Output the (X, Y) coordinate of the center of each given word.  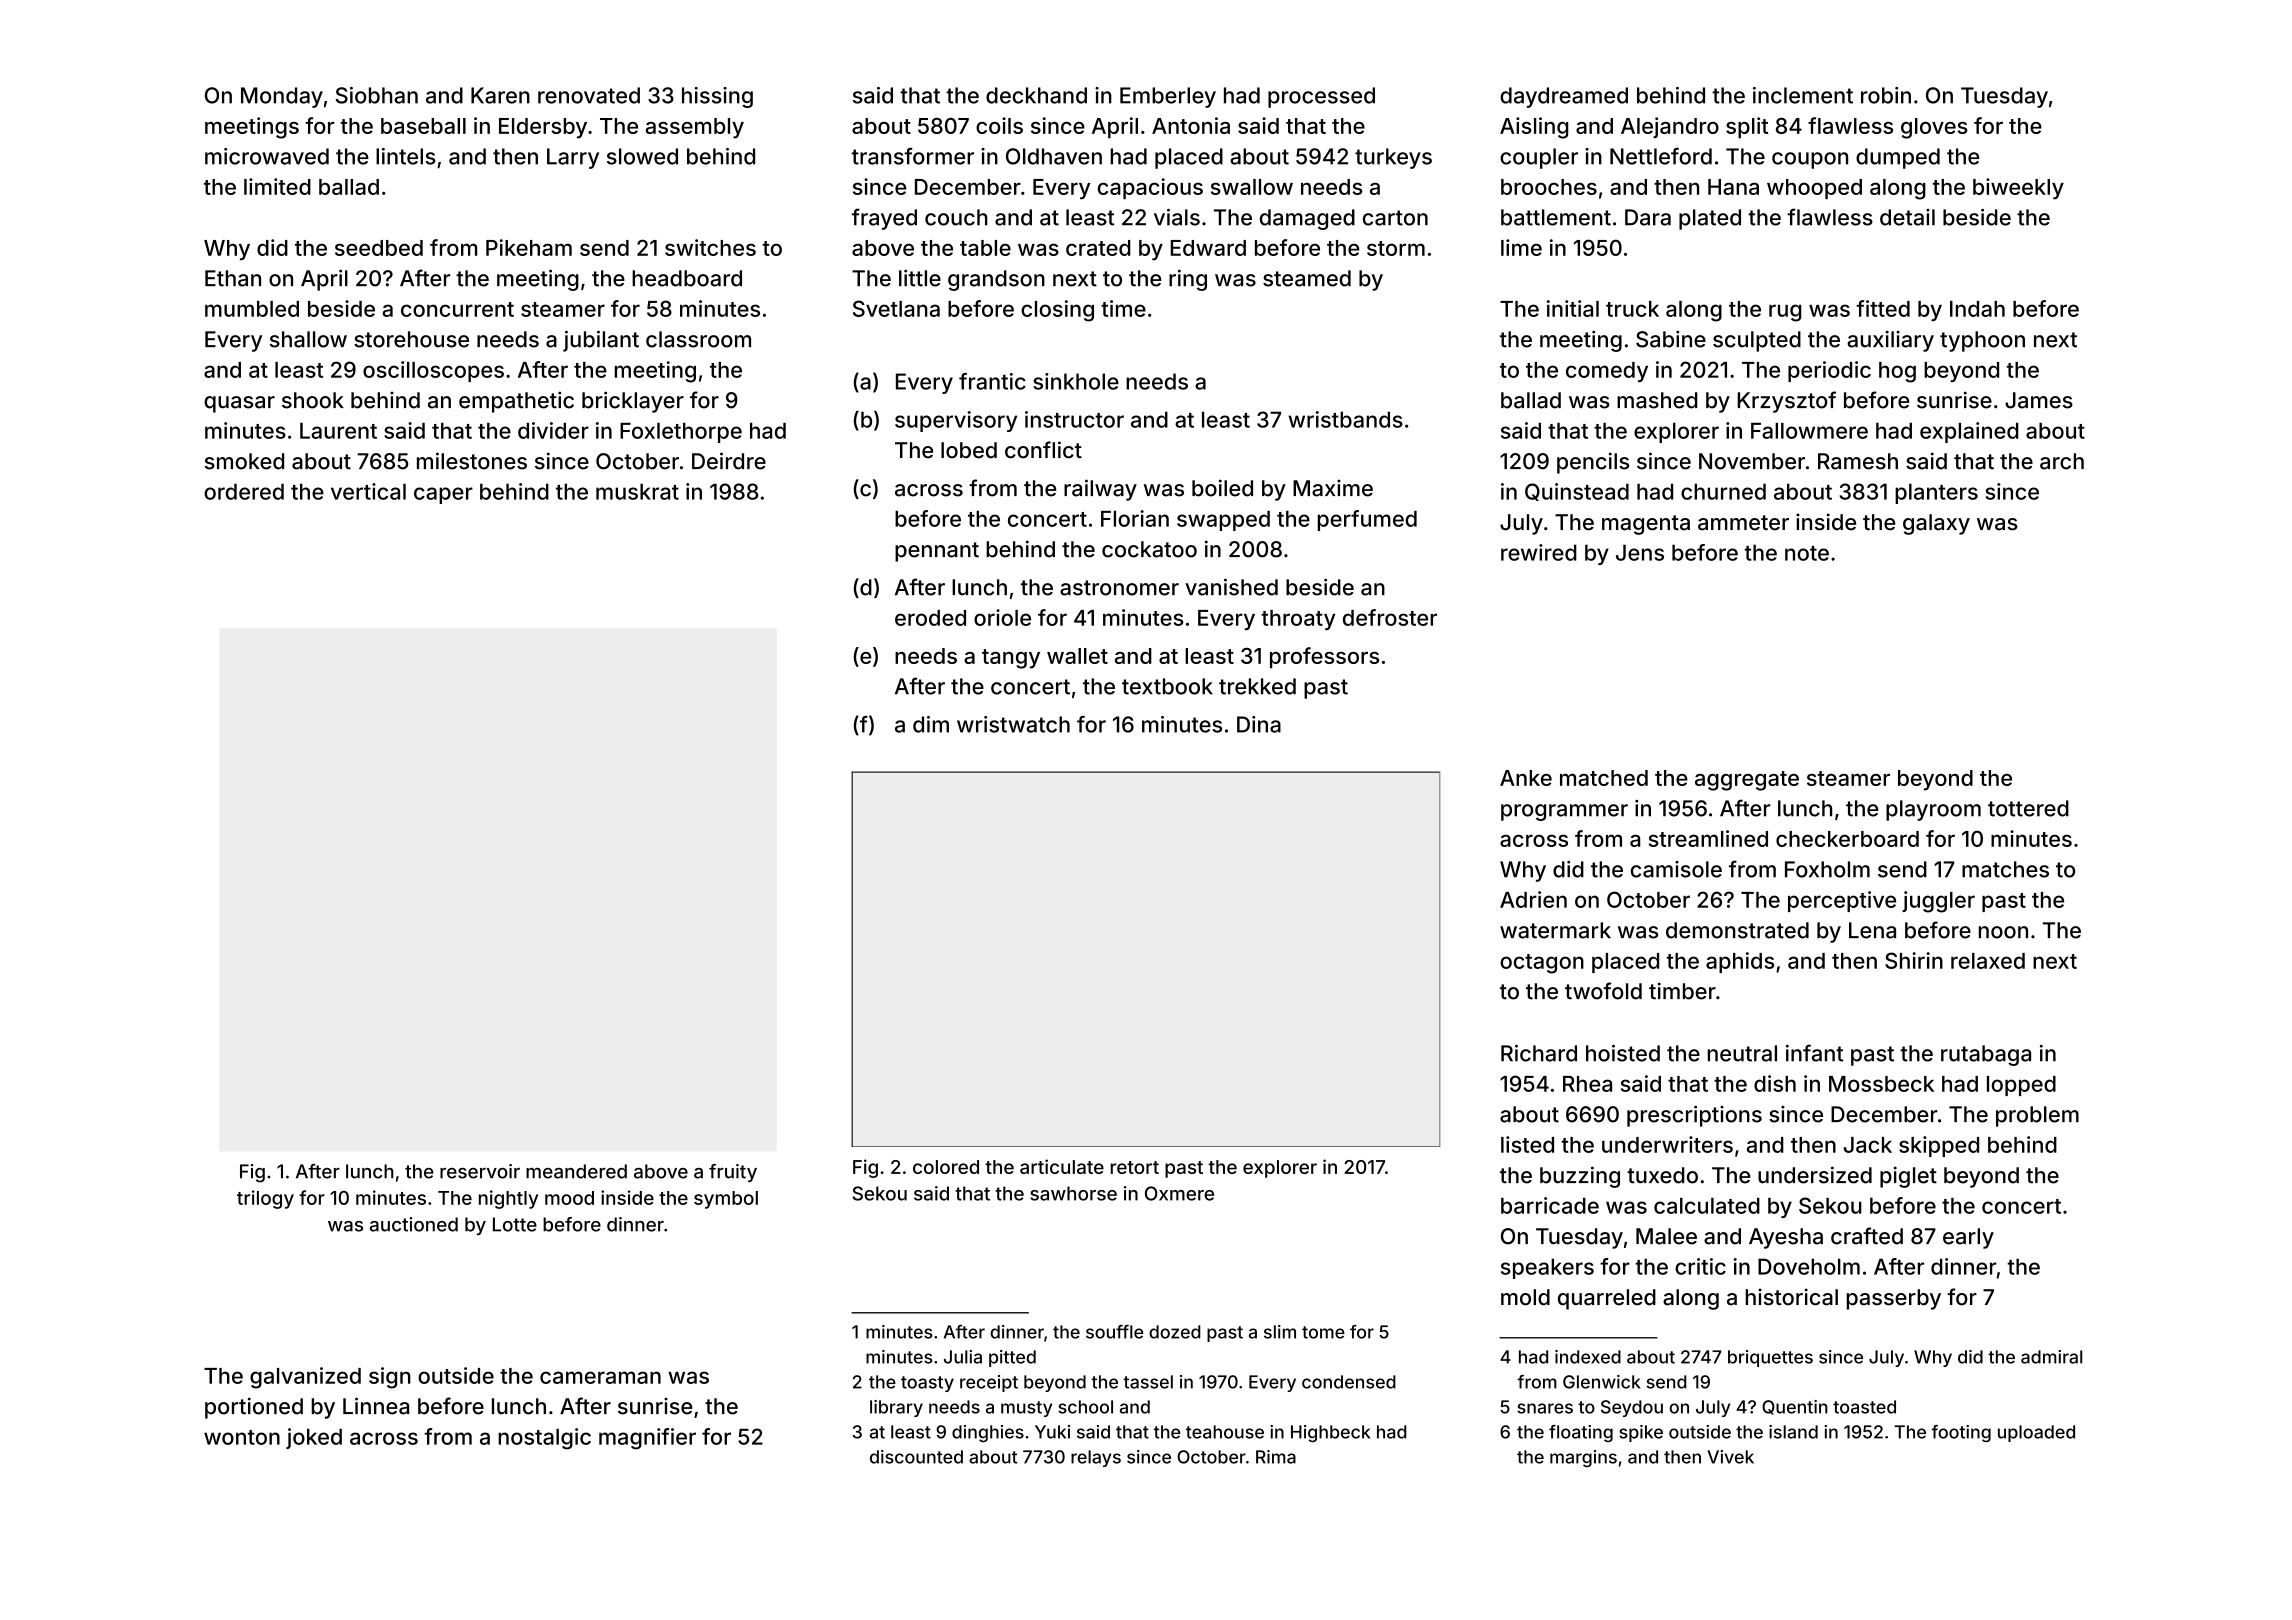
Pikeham (529, 247)
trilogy (265, 1199)
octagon (1542, 964)
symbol (726, 1200)
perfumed (1367, 520)
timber (1682, 991)
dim (931, 724)
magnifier (647, 1439)
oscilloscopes (433, 371)
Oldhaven (1054, 156)
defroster (1390, 617)
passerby (1894, 1299)
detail (1907, 217)
